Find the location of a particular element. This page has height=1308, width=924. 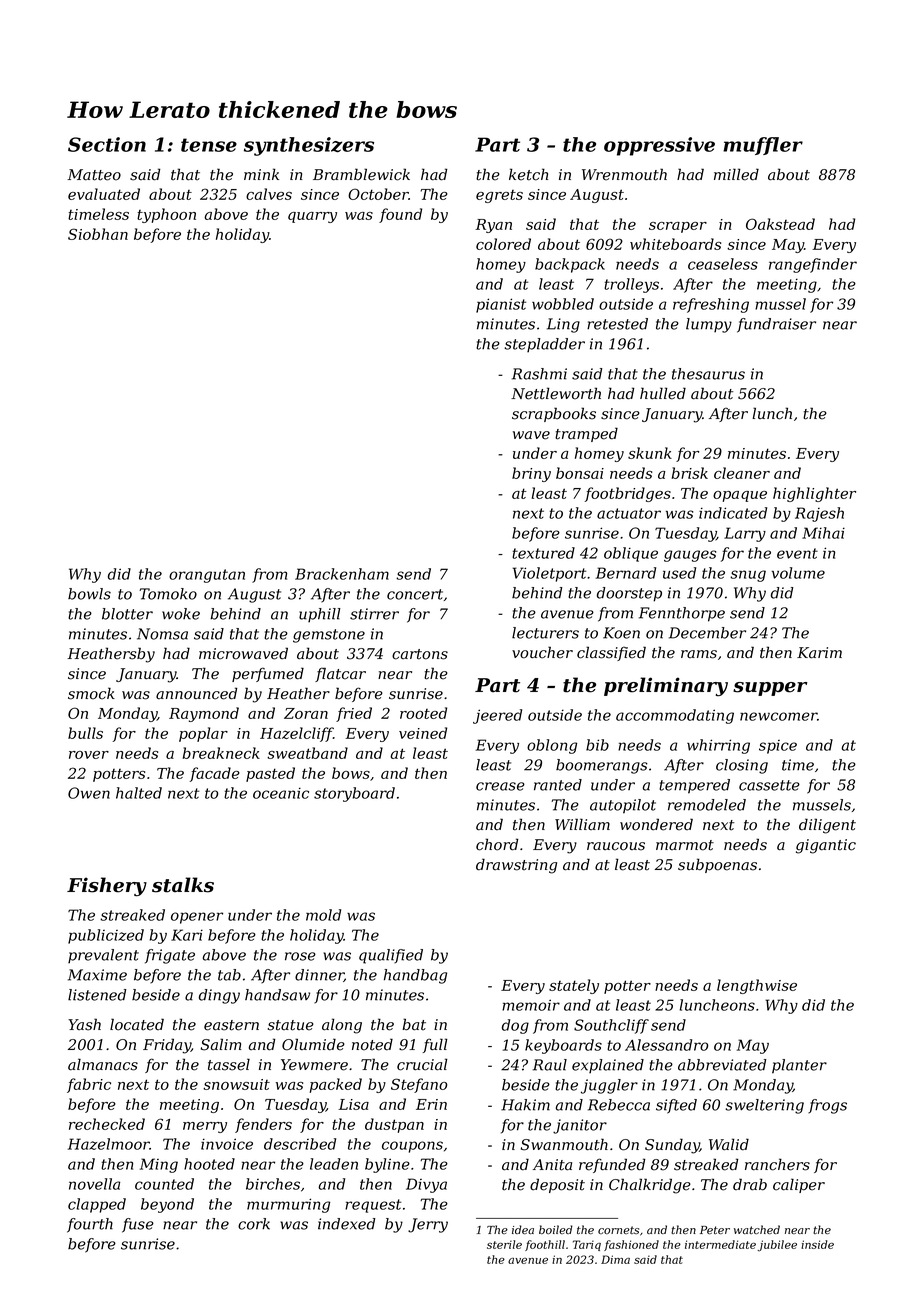

briny is located at coordinates (531, 474).
